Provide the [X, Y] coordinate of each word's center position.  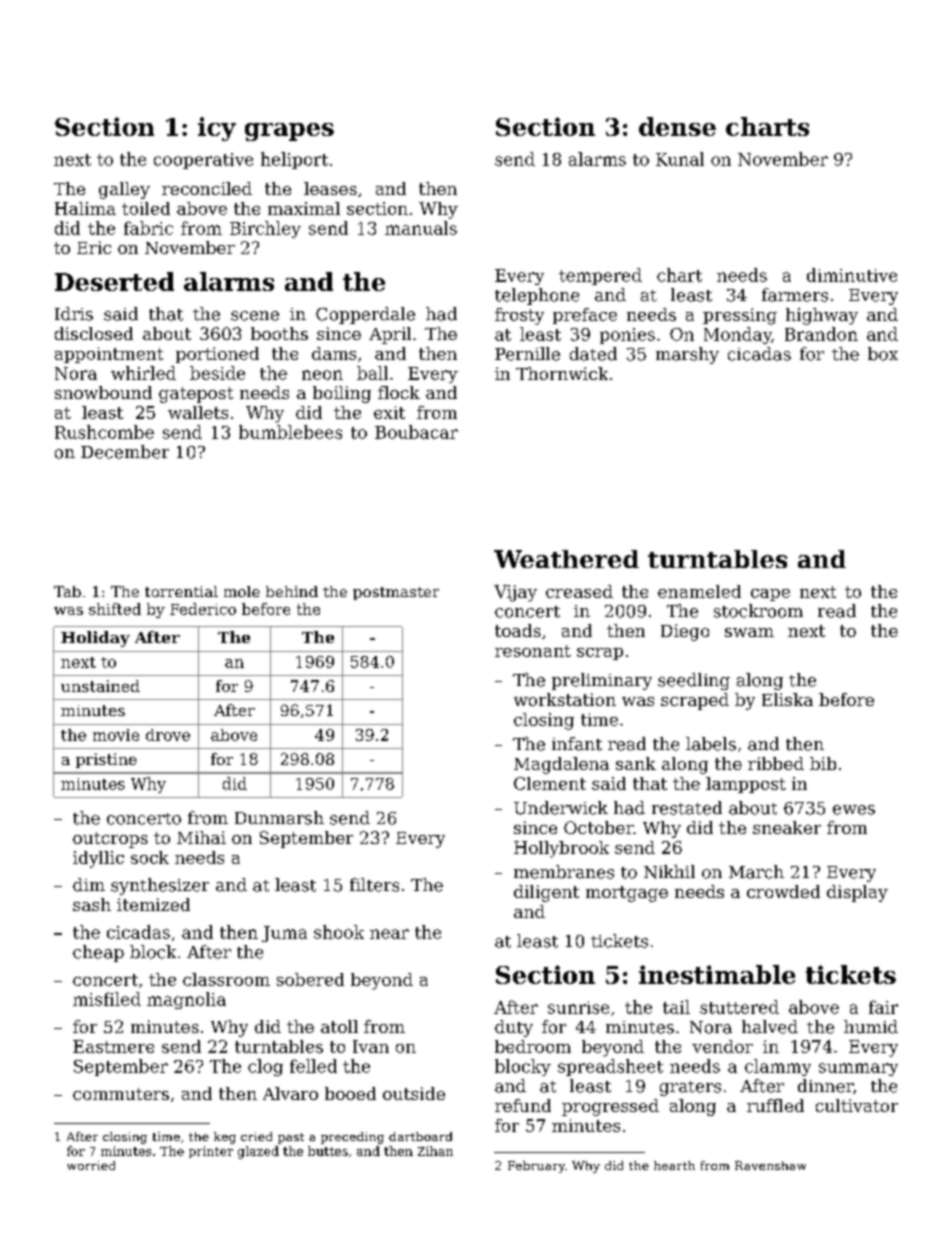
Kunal [680, 159]
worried [91, 1165]
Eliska [787, 699]
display [857, 893]
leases [330, 188]
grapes [289, 132]
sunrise [578, 1007]
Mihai [201, 837]
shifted [115, 609]
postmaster [396, 593]
